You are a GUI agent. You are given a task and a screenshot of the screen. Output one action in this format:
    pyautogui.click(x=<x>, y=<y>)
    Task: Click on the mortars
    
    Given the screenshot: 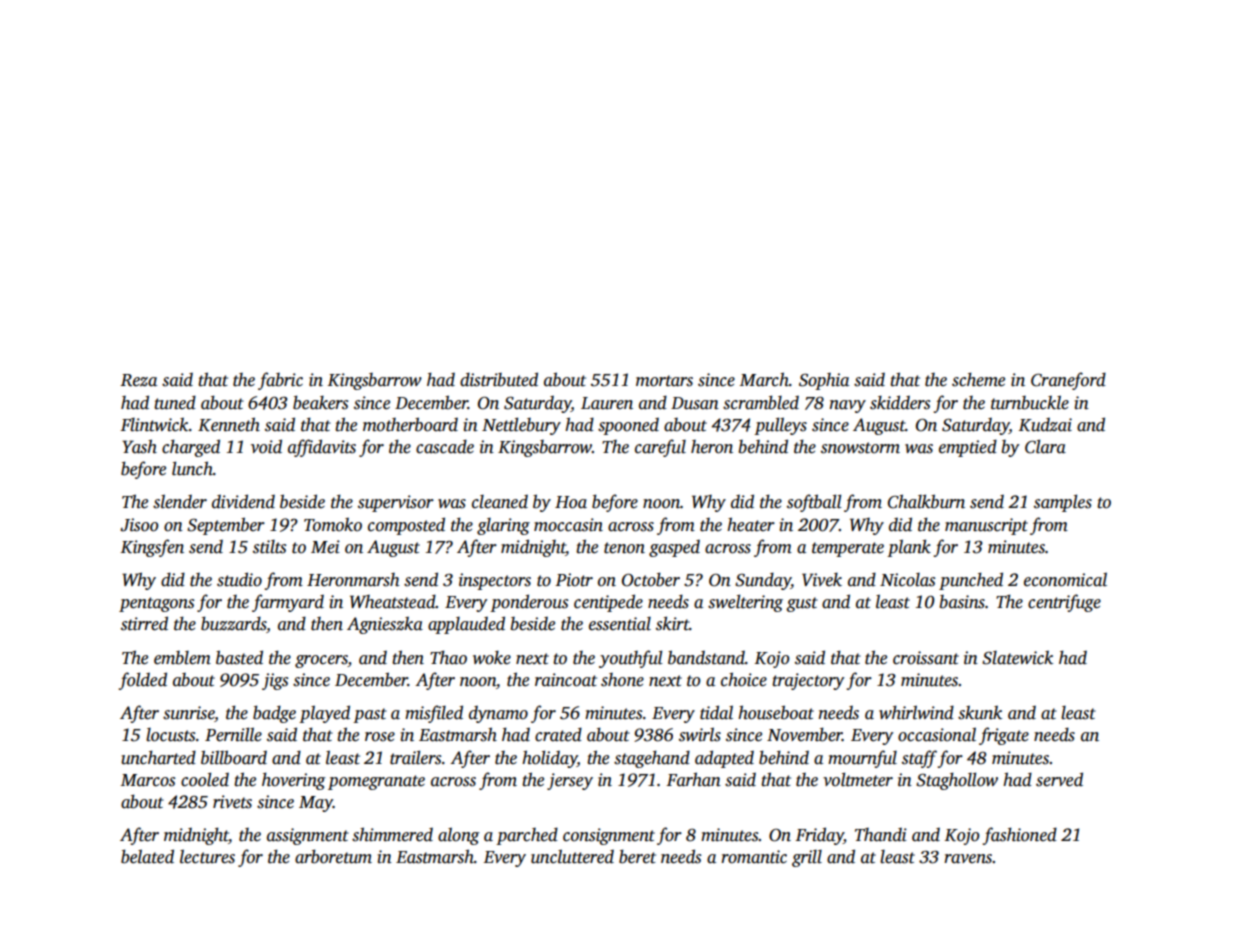 What is the action you would take?
    pyautogui.click(x=664, y=381)
